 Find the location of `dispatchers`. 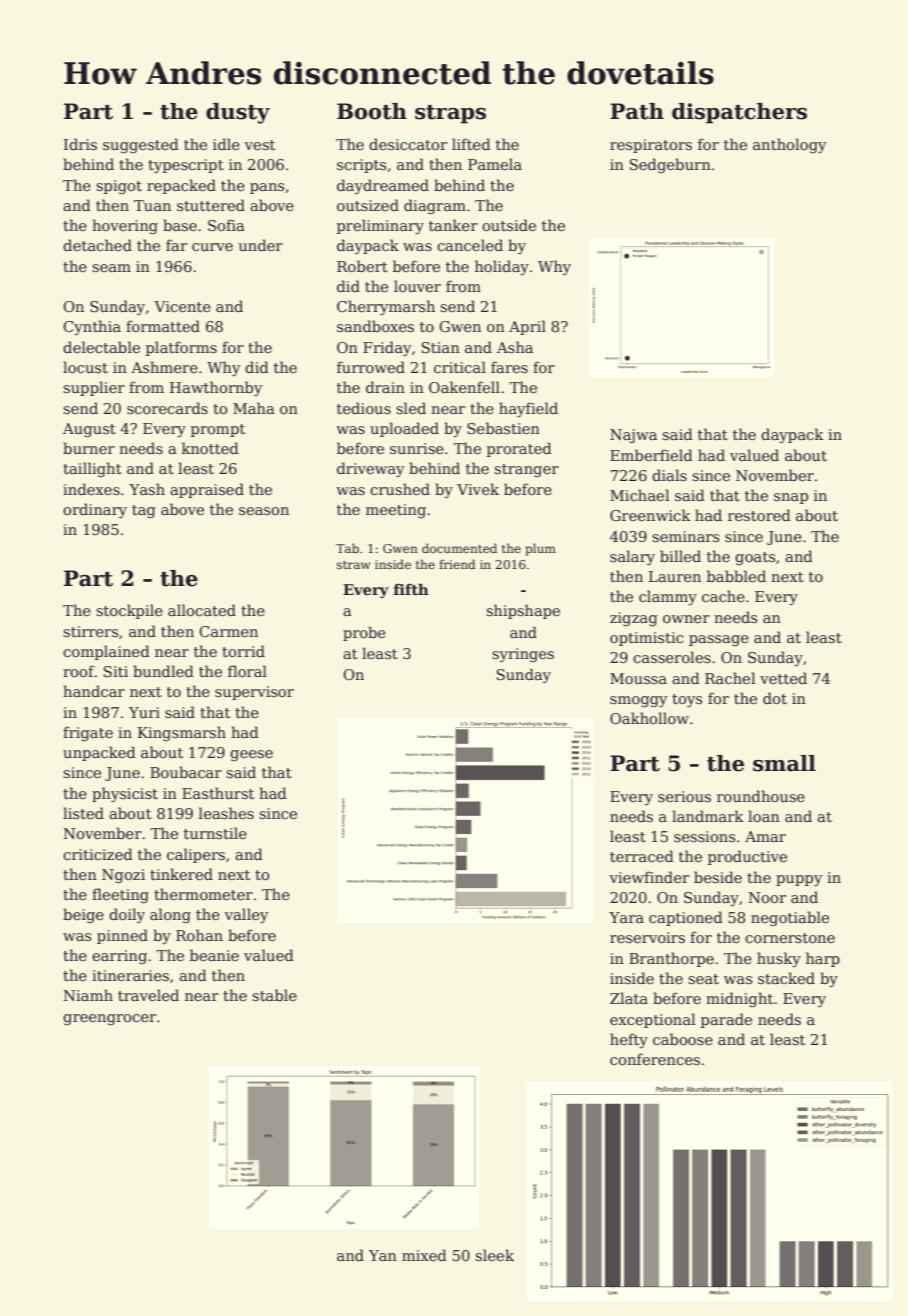

dispatchers is located at coordinates (739, 113).
